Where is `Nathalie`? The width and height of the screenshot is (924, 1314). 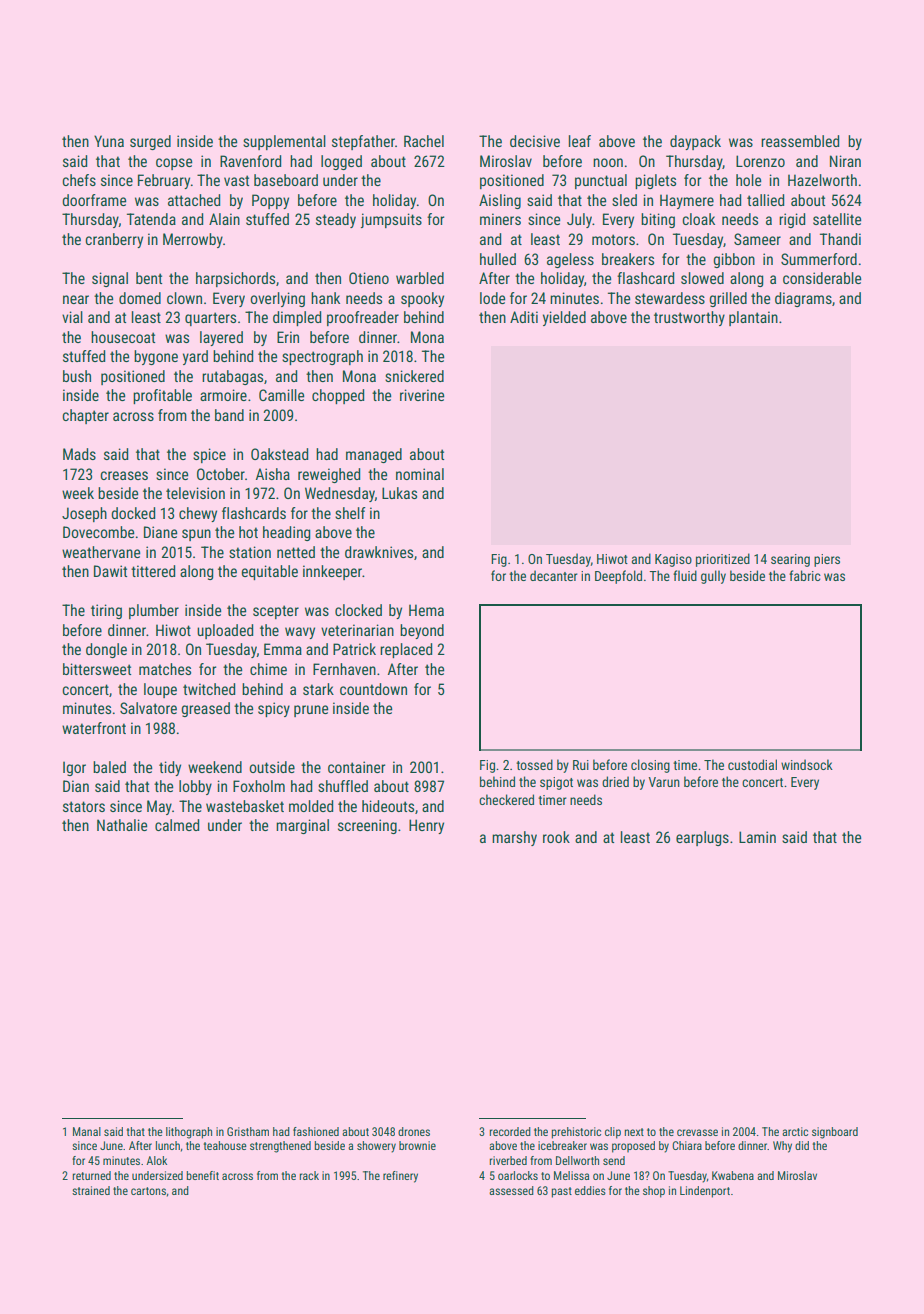 Nathalie is located at coordinates (122, 825).
